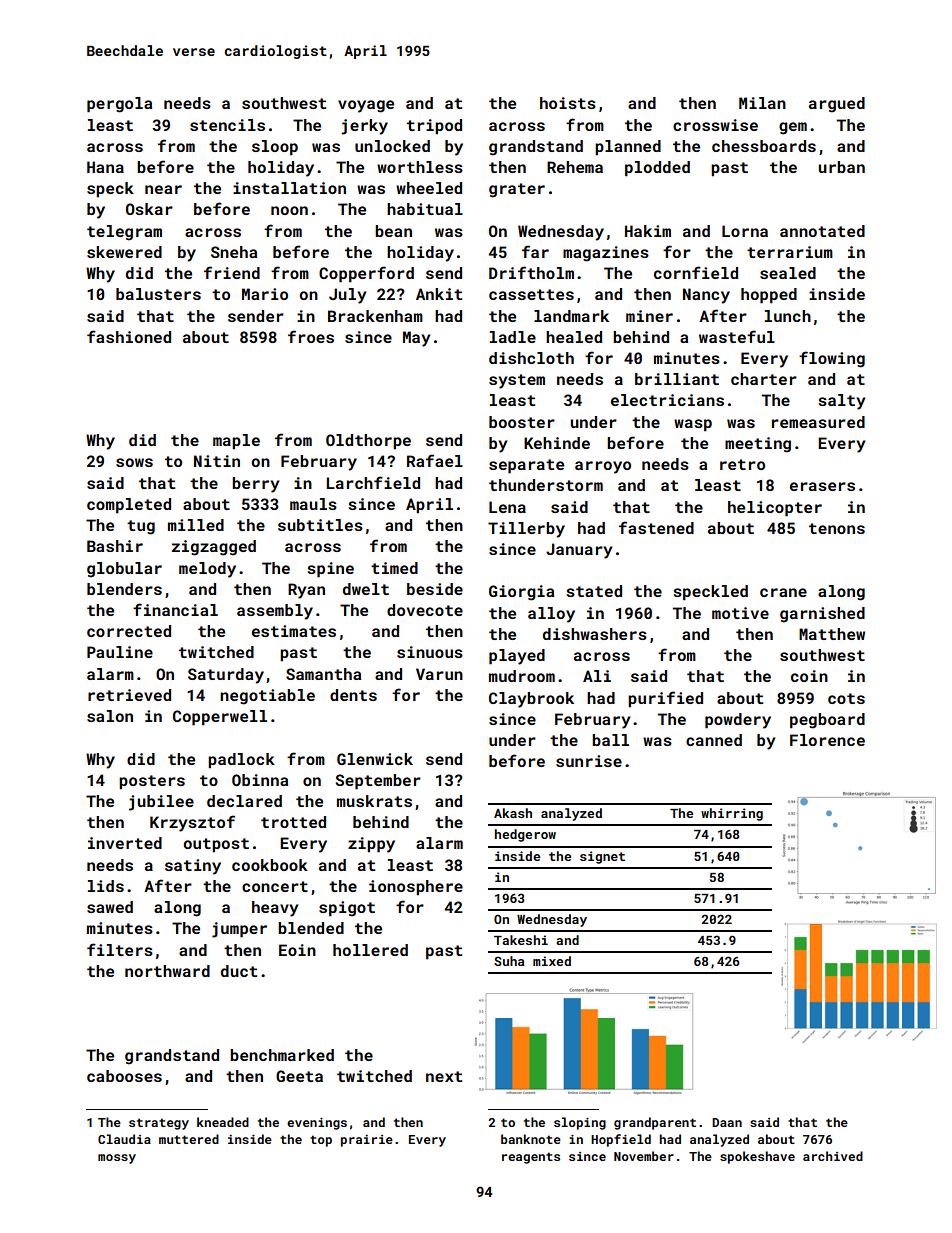  I want to click on next, so click(444, 1076).
